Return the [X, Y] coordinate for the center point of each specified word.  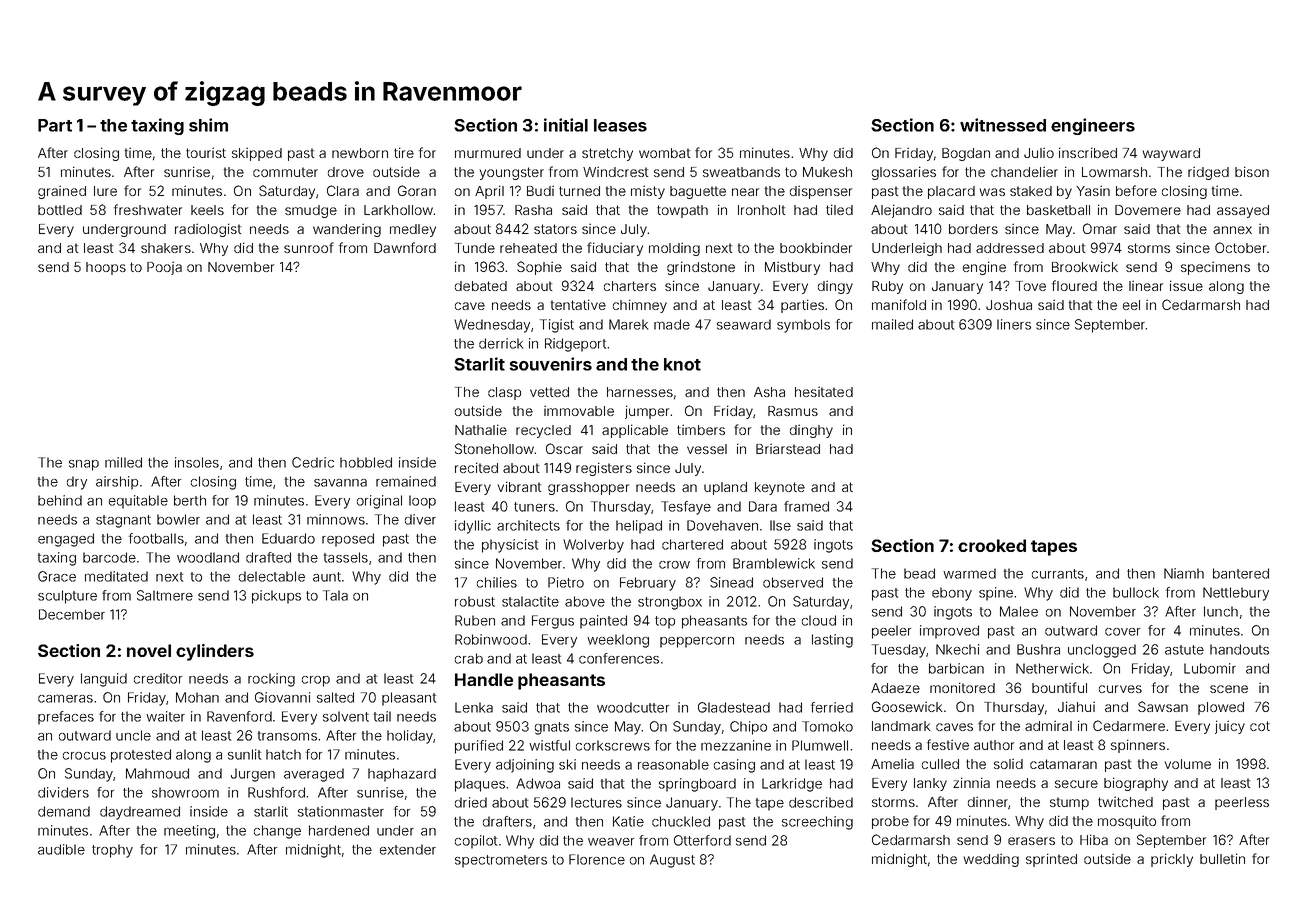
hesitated [824, 391]
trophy [112, 851]
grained [62, 192]
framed [806, 506]
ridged [1208, 173]
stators [555, 229]
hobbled [366, 462]
